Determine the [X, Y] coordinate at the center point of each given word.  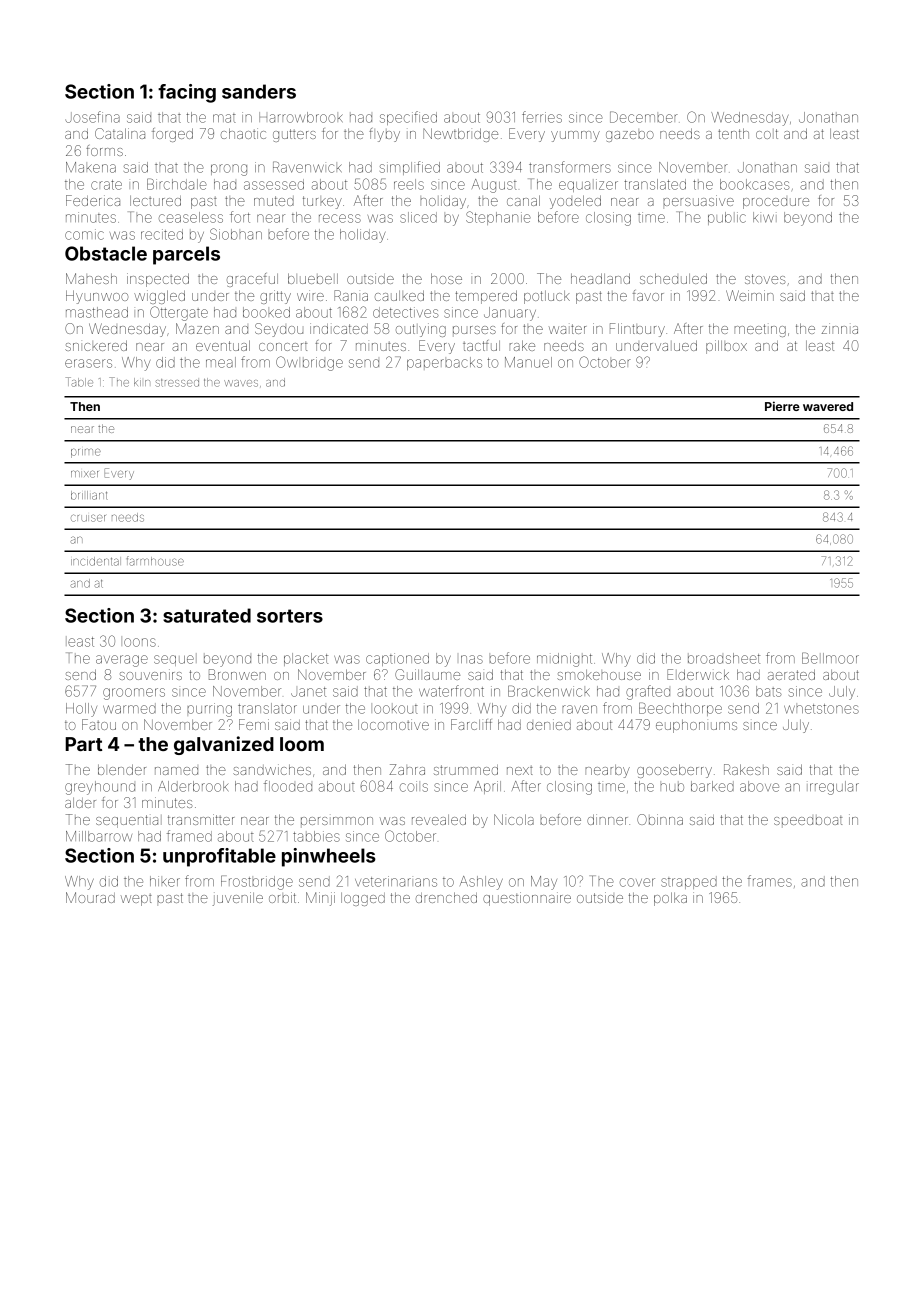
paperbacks [444, 363]
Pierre [782, 406]
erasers [88, 363]
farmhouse [155, 561]
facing [187, 93]
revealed [439, 820]
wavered [828, 406]
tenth [733, 133]
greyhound [100, 788]
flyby [384, 135]
